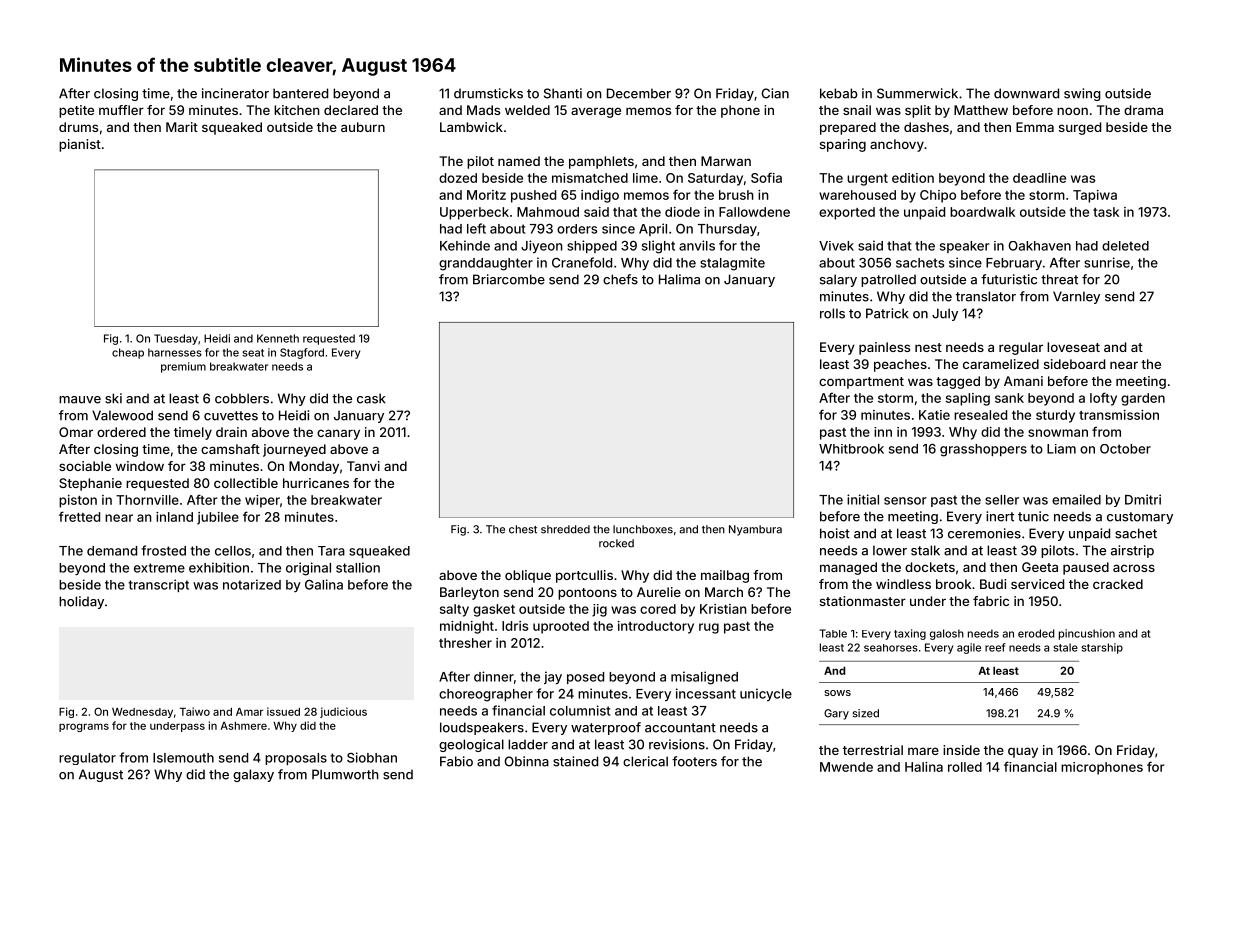  What do you see at coordinates (846, 767) in the image?
I see `Mwende` at bounding box center [846, 767].
